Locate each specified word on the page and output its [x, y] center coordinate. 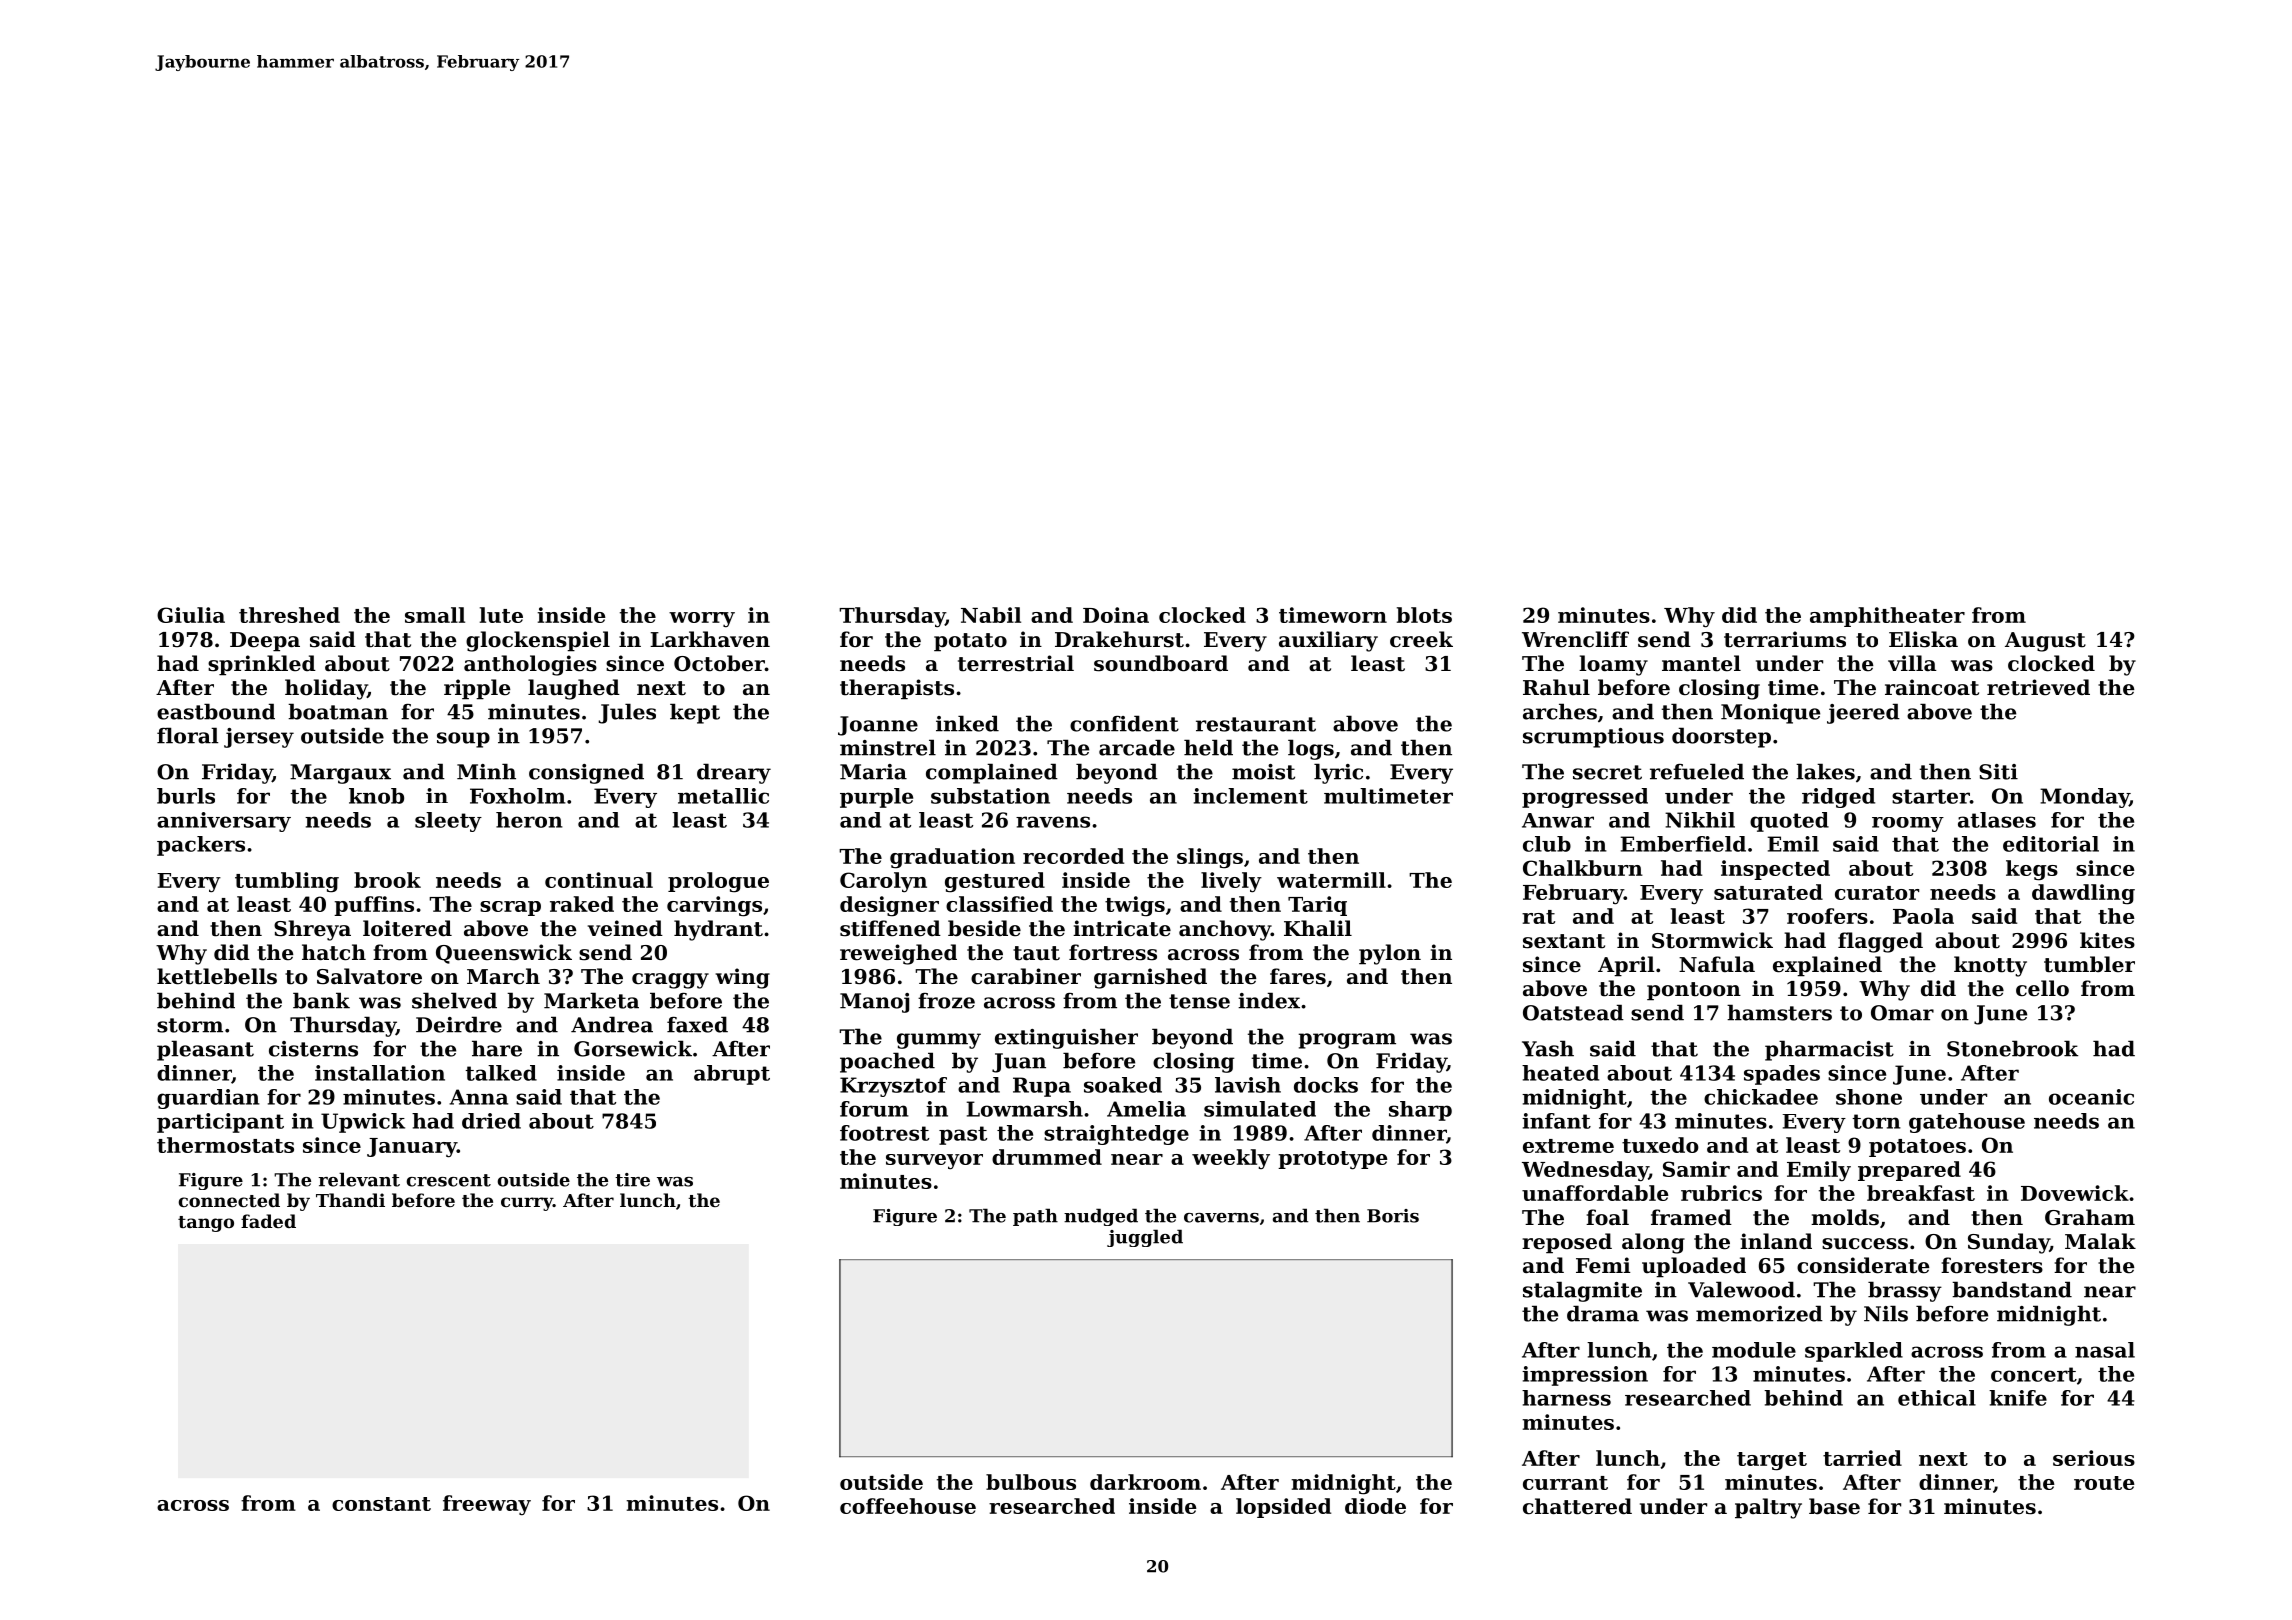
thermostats [225, 1145]
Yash [1548, 1048]
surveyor [934, 1162]
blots [1424, 615]
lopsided [1283, 1508]
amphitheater [1887, 617]
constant [381, 1504]
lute [501, 615]
